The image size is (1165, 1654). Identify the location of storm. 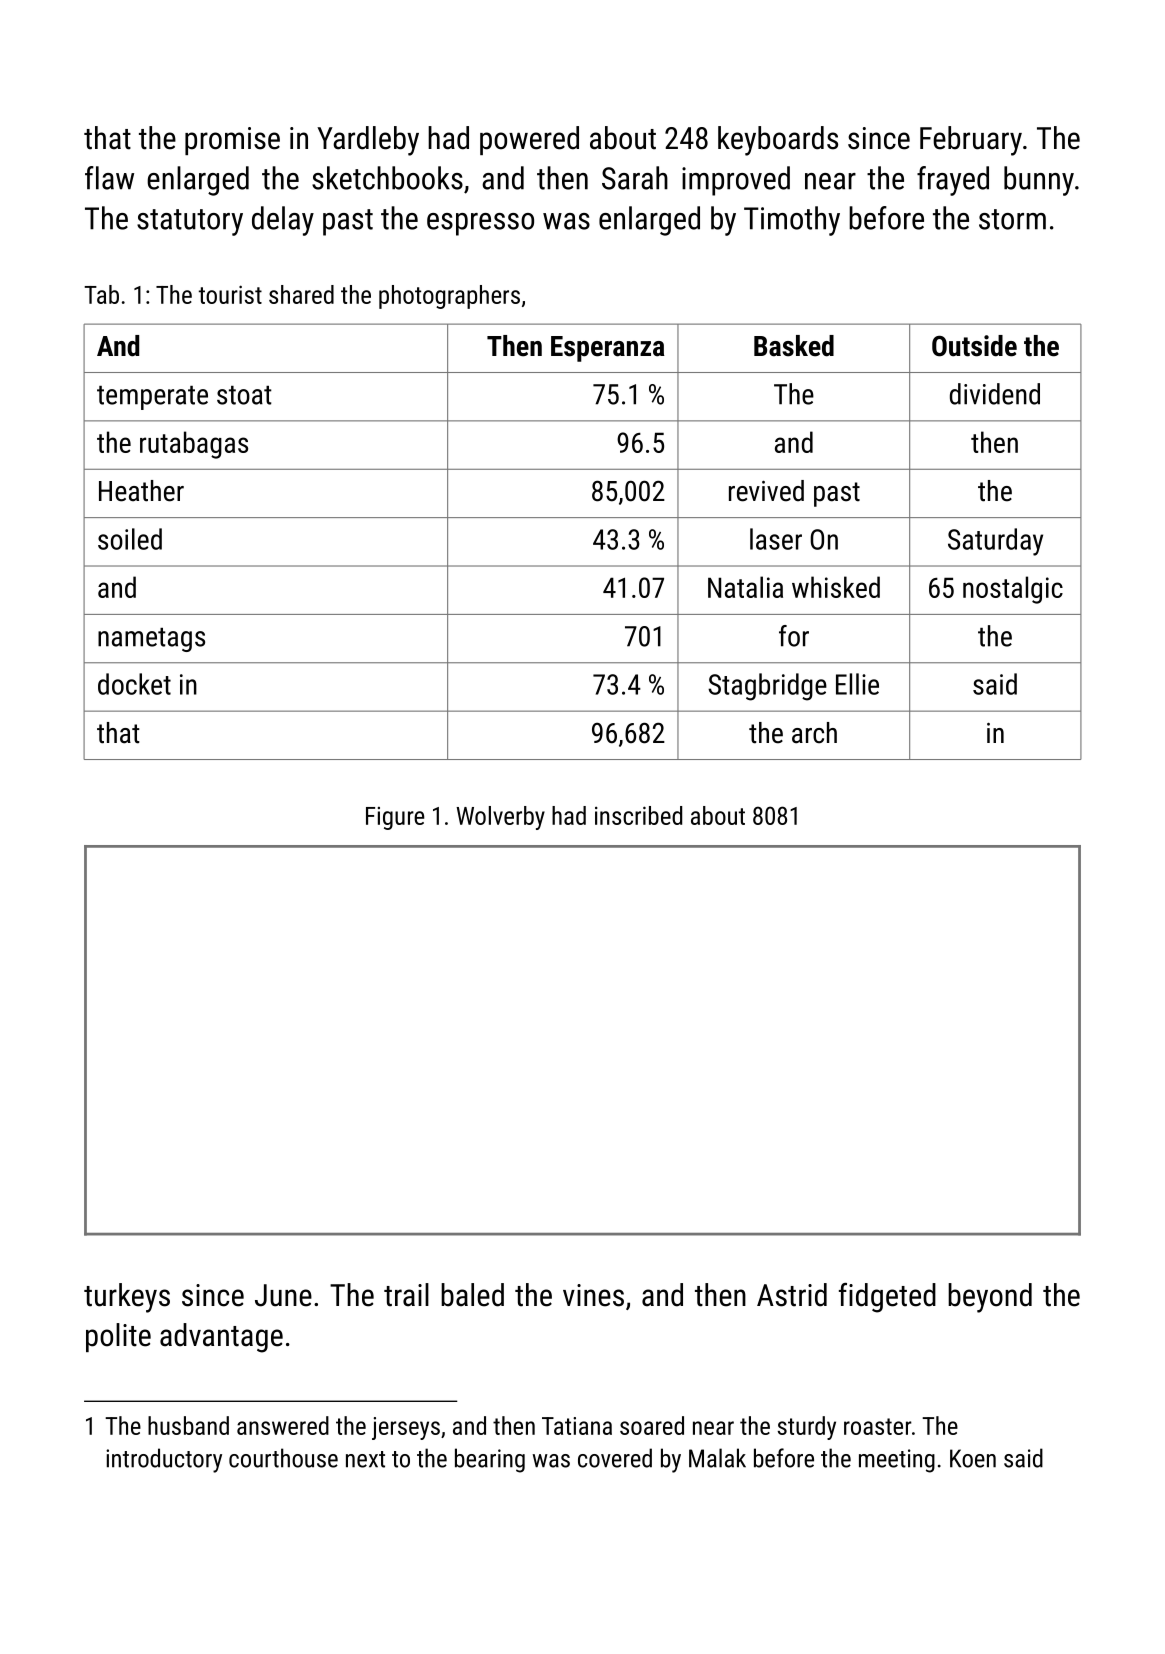
(1012, 219).
